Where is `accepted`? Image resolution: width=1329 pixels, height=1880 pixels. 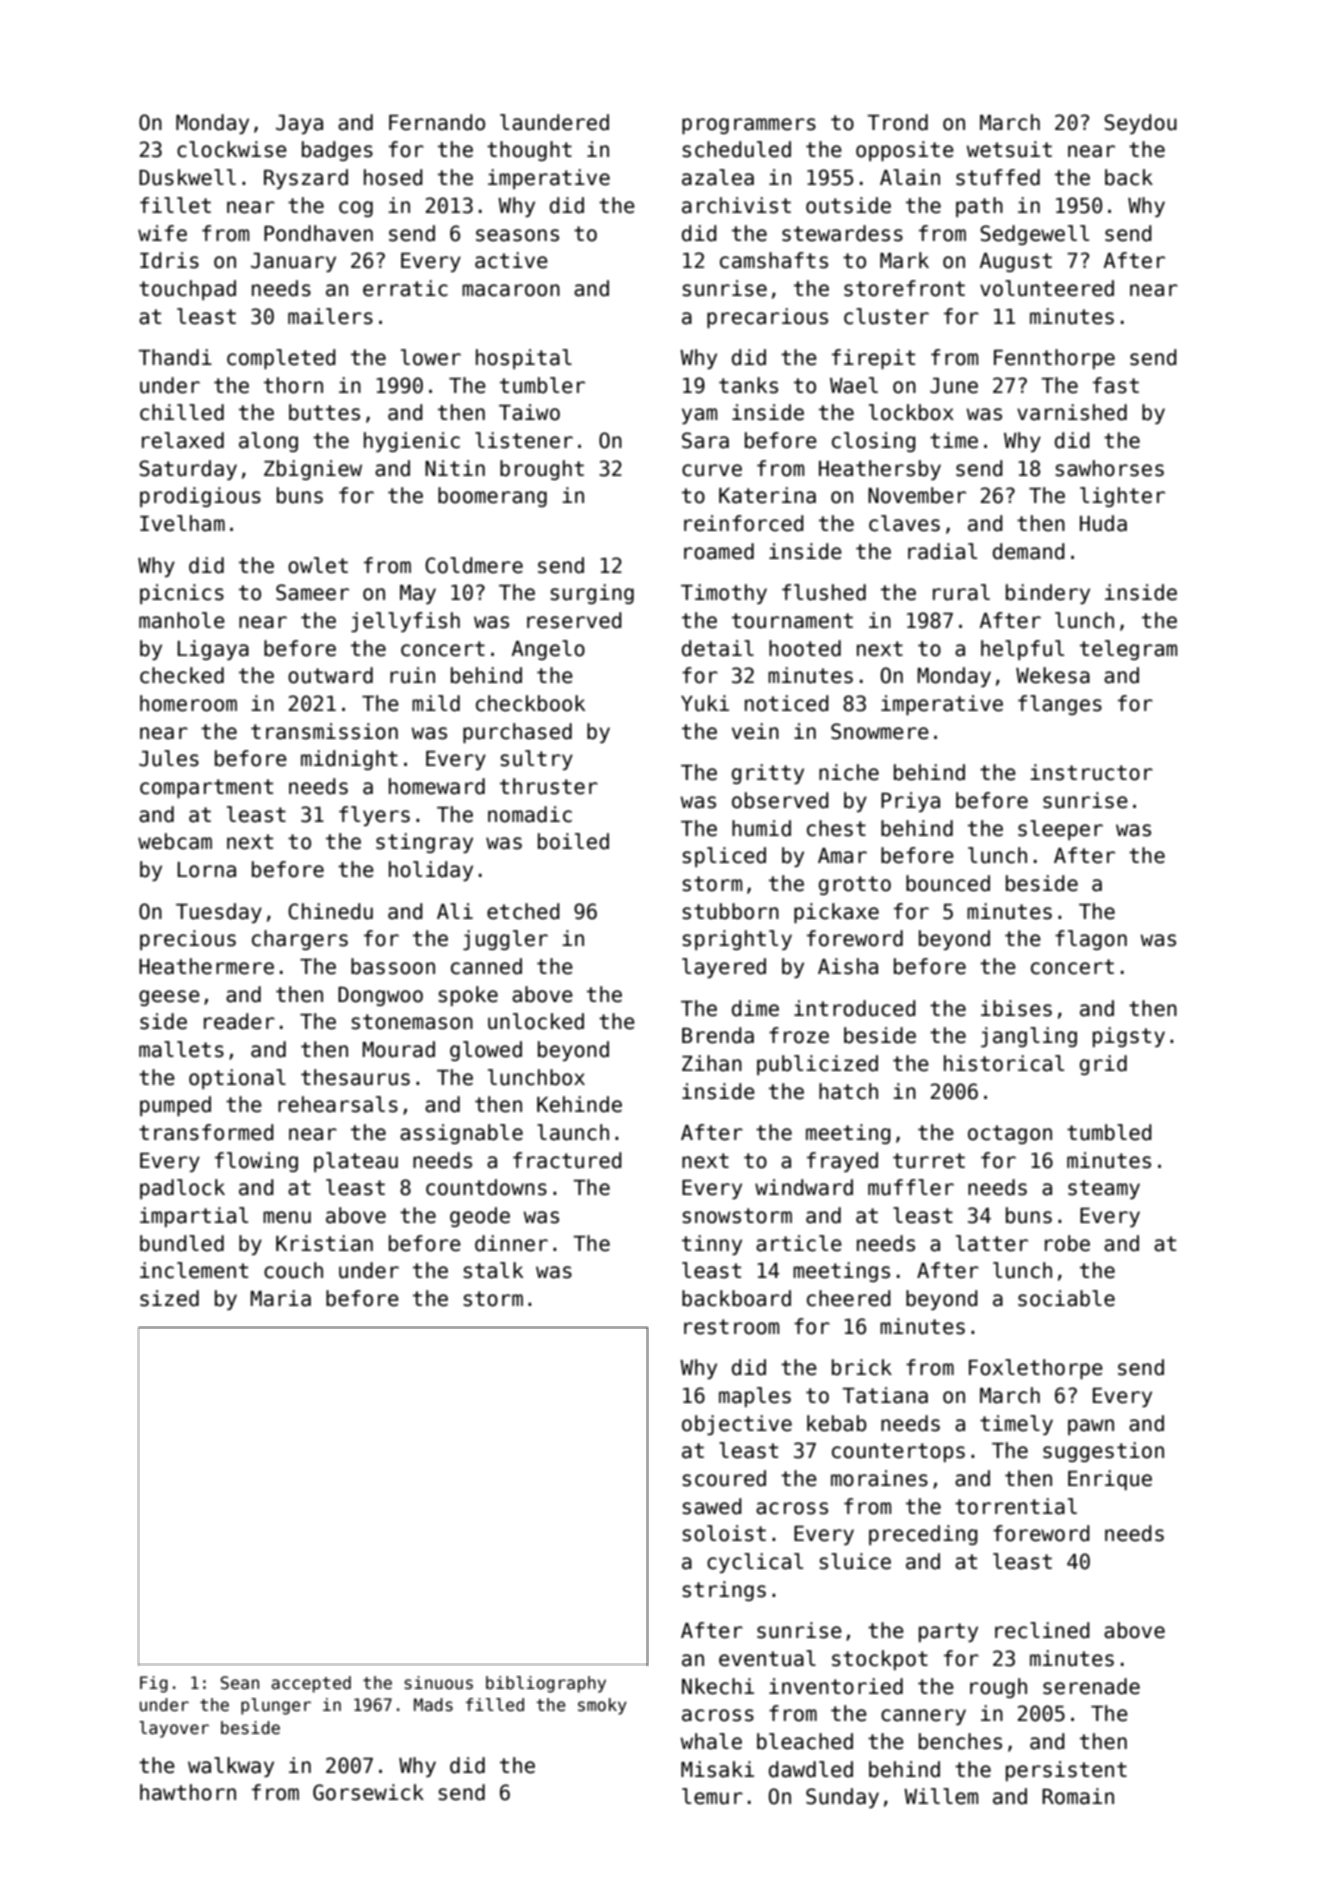 accepted is located at coordinates (311, 1684).
